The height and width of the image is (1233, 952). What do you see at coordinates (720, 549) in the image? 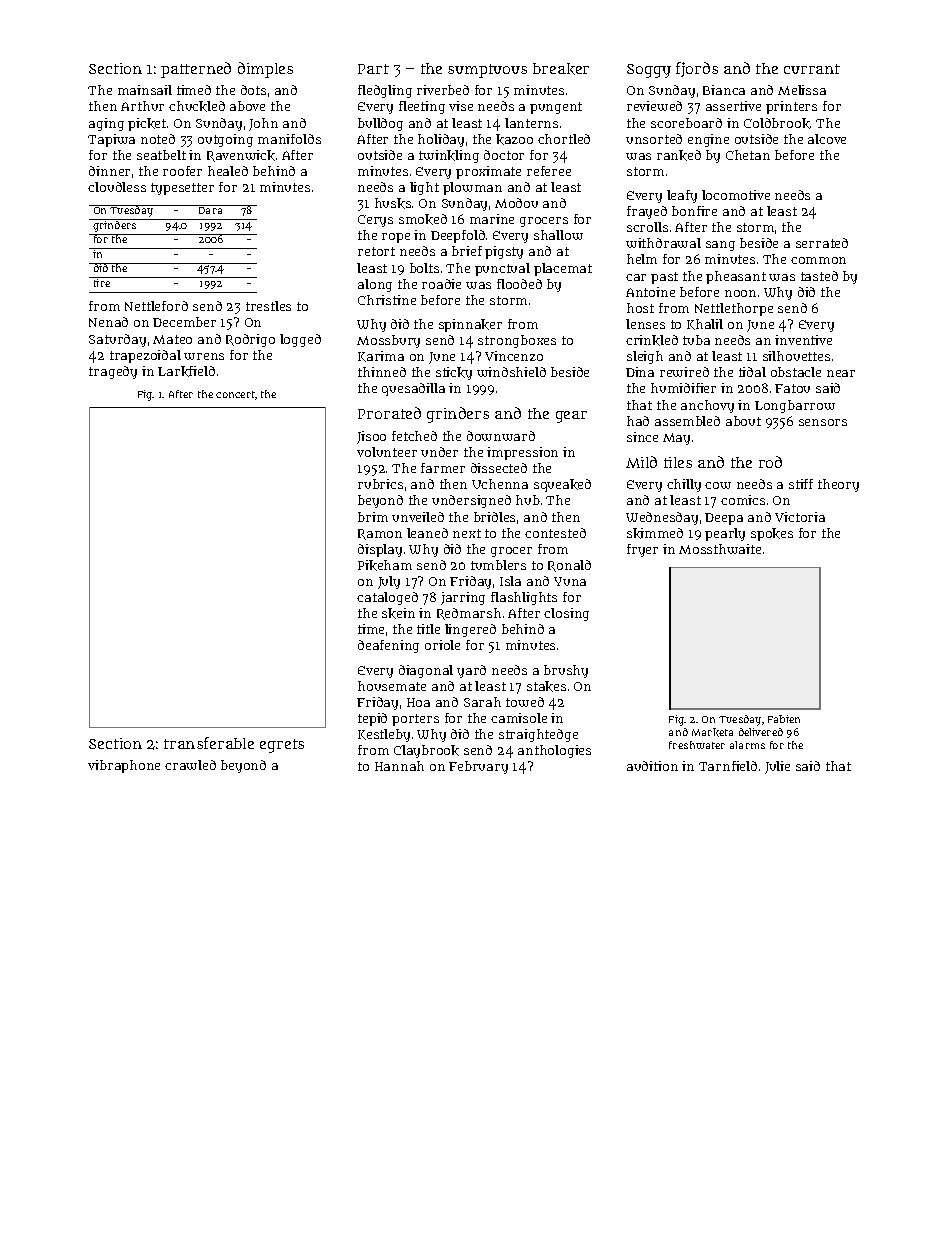
I see `Mossthwaite` at bounding box center [720, 549].
